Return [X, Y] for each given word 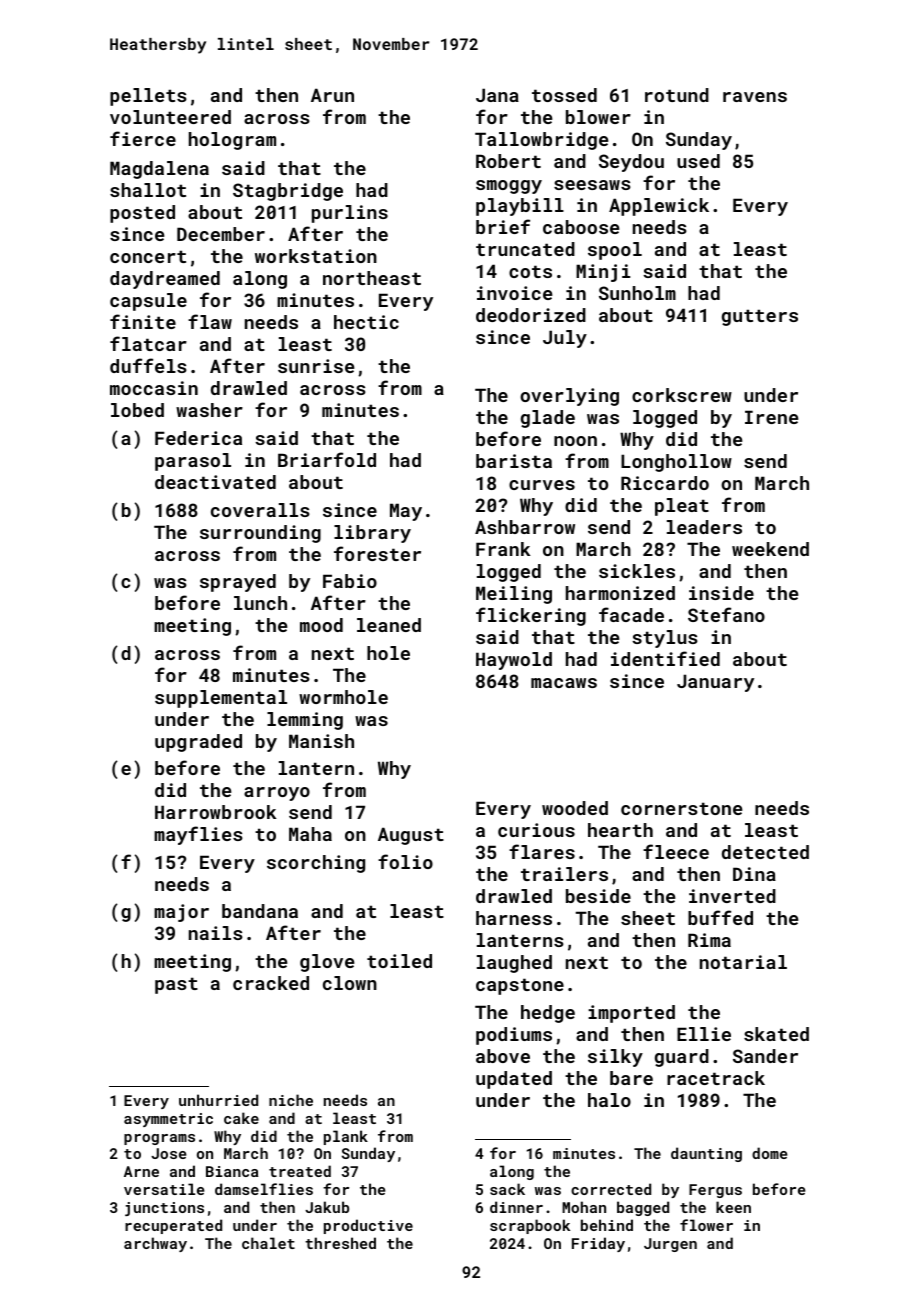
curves [542, 485]
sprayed [238, 583]
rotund [677, 95]
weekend [770, 549]
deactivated [215, 482]
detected [765, 852]
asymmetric [168, 1120]
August [411, 836]
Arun [332, 95]
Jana [497, 95]
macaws [564, 683]
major [181, 913]
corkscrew [682, 395]
